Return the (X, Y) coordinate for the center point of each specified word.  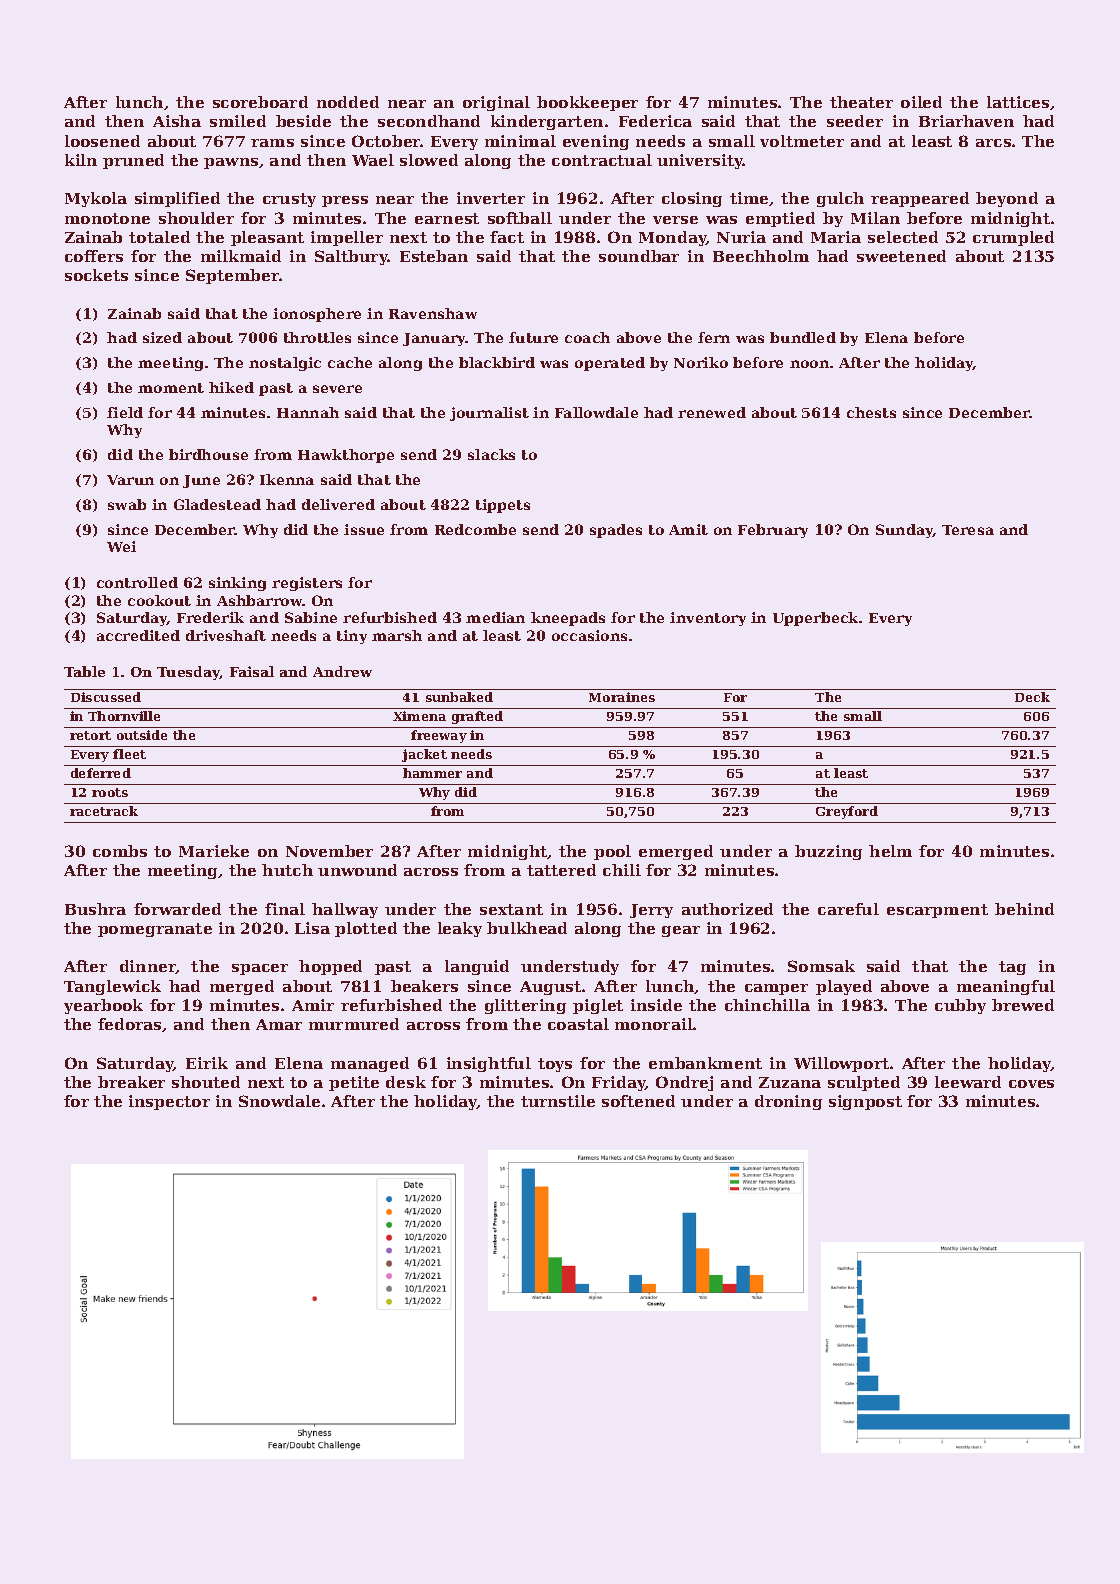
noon (809, 364)
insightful (489, 1064)
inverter (491, 198)
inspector (169, 1102)
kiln (81, 160)
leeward (968, 1082)
